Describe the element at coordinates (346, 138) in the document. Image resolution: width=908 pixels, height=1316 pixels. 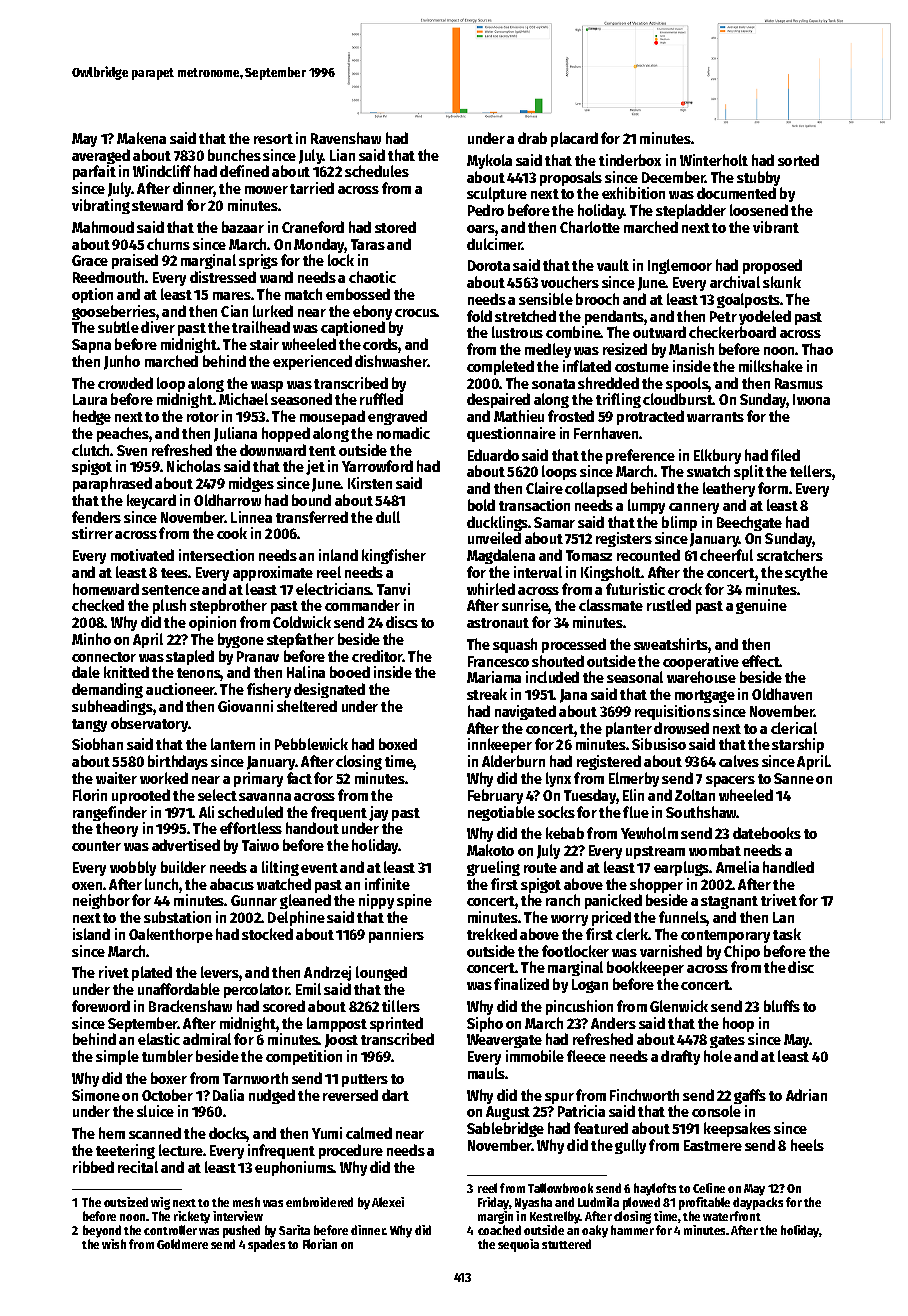
I see `Ravenshaw` at that location.
